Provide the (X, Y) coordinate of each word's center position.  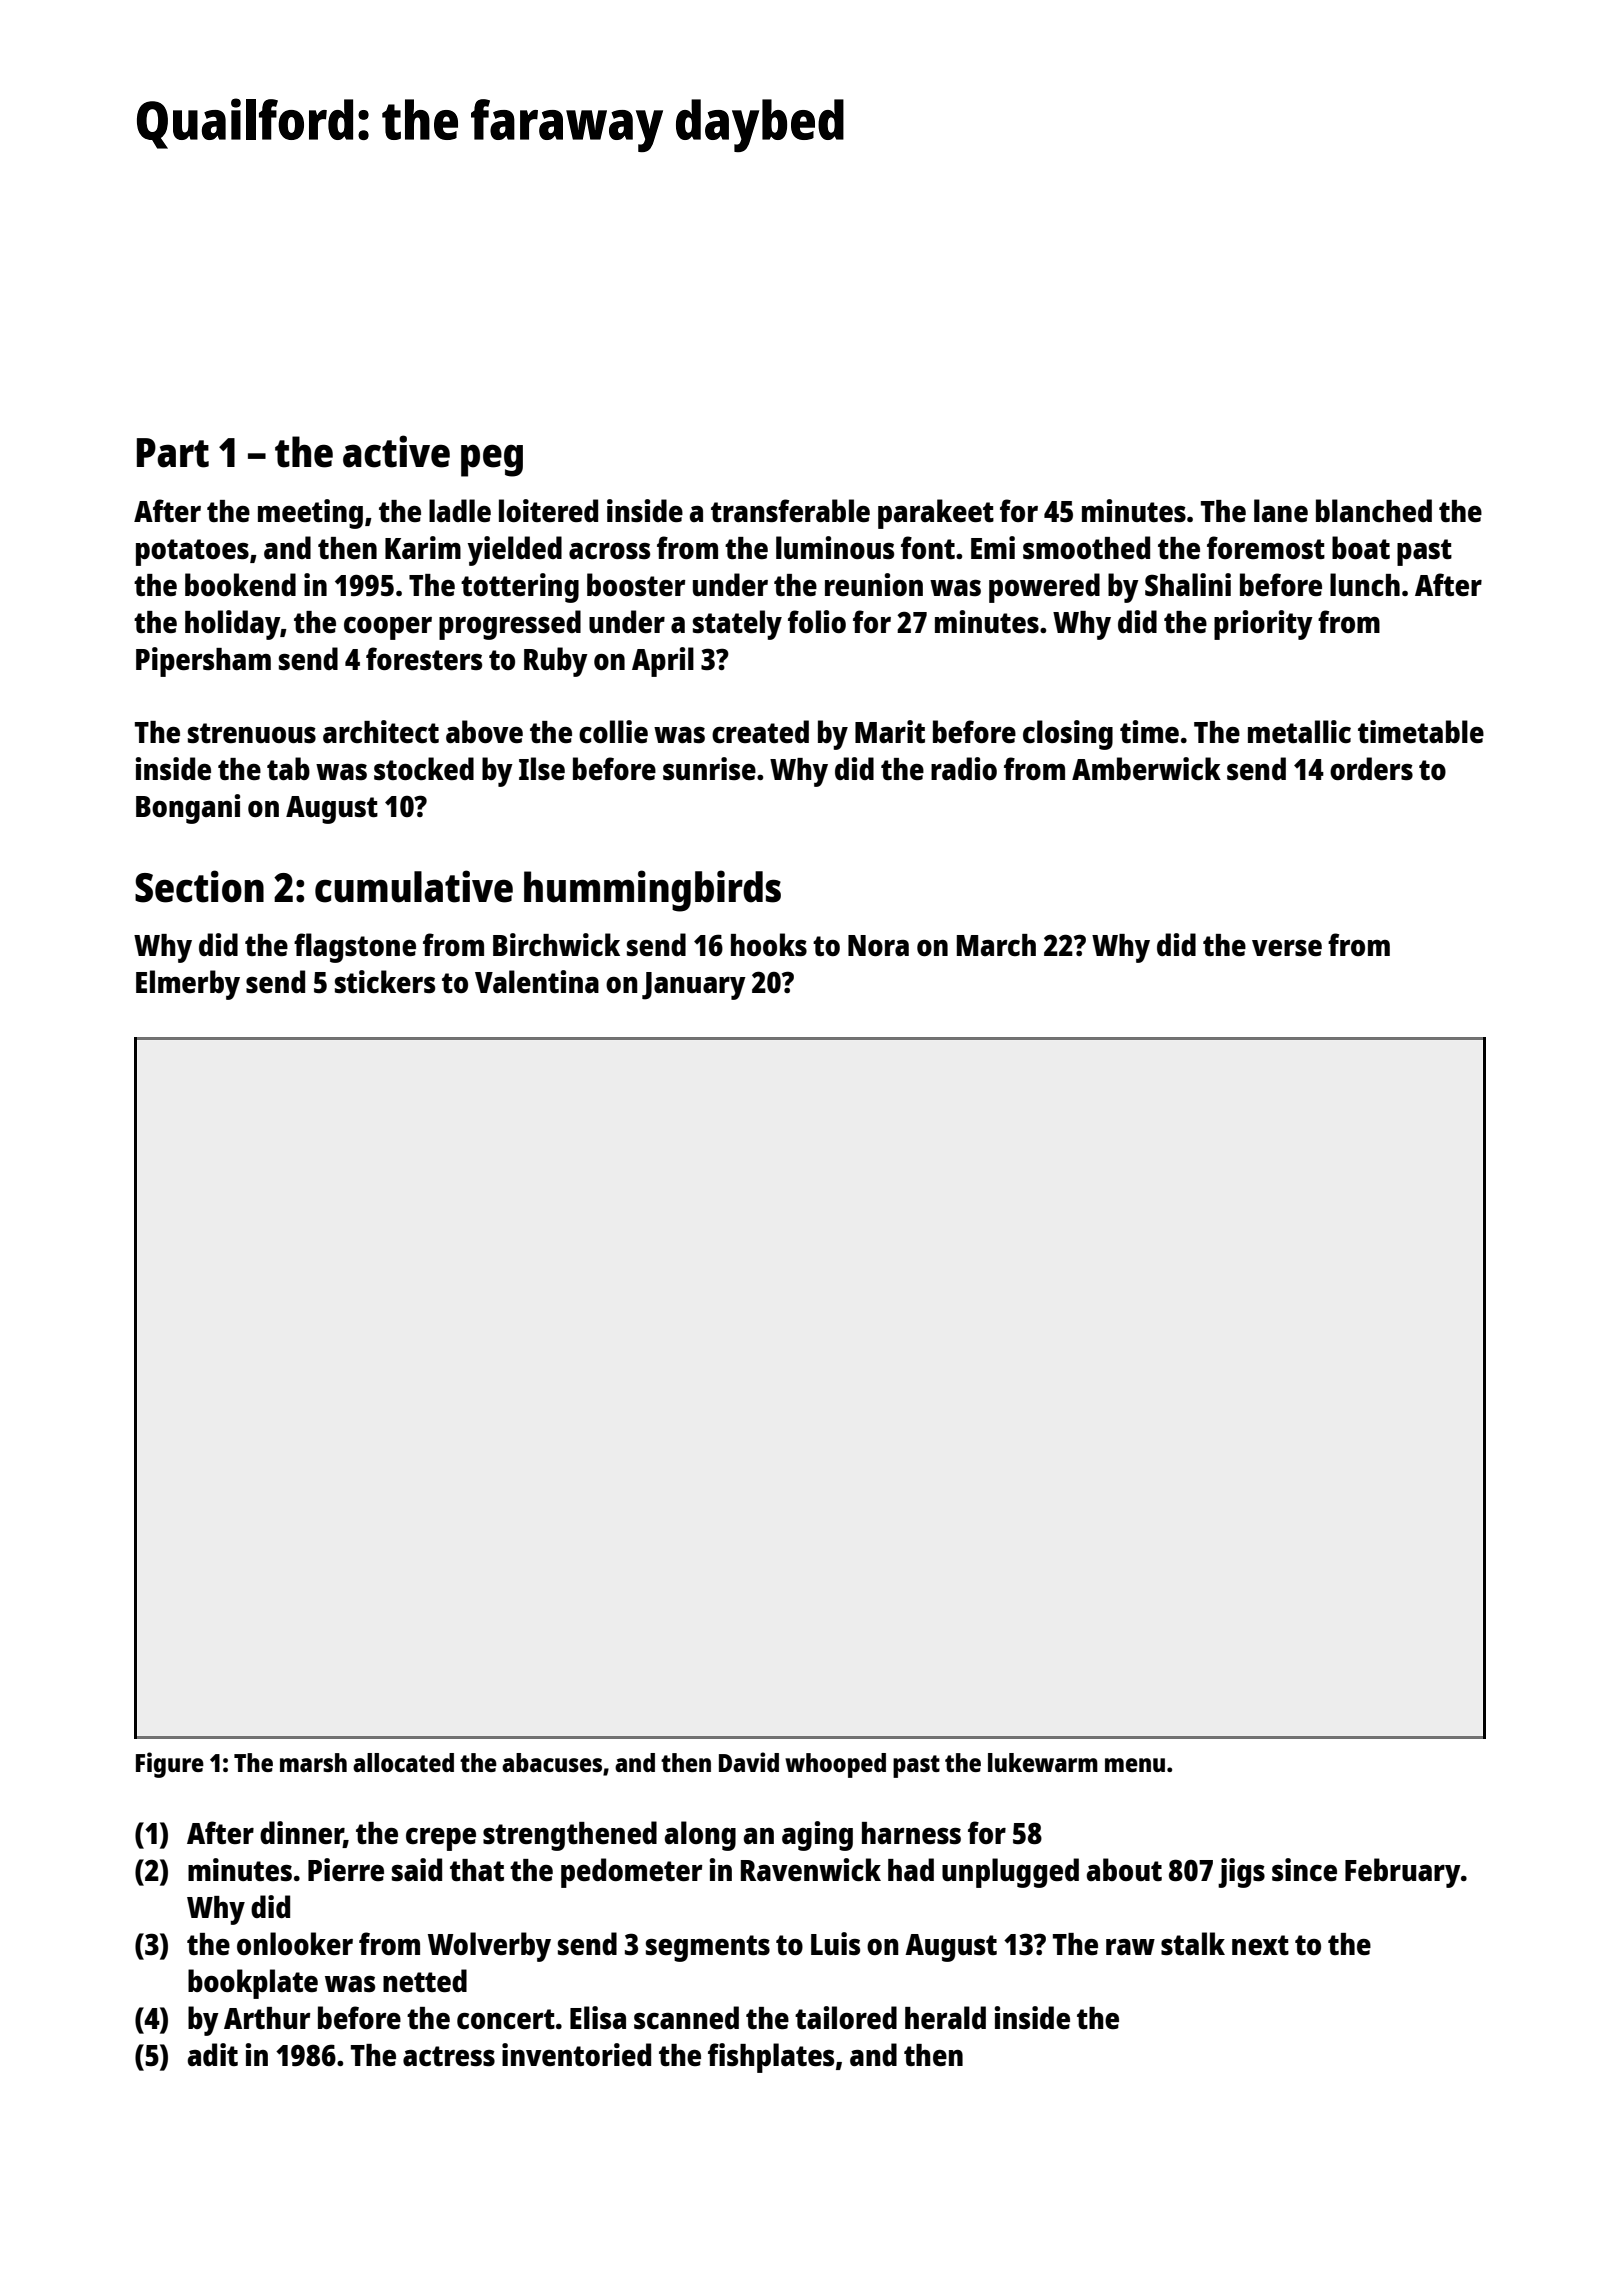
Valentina (537, 981)
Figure (170, 1765)
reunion (874, 584)
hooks (769, 945)
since (1304, 1870)
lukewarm (1043, 1762)
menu (1135, 1765)
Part (173, 453)
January (694, 986)
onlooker (295, 1943)
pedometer (631, 1873)
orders (1371, 769)
